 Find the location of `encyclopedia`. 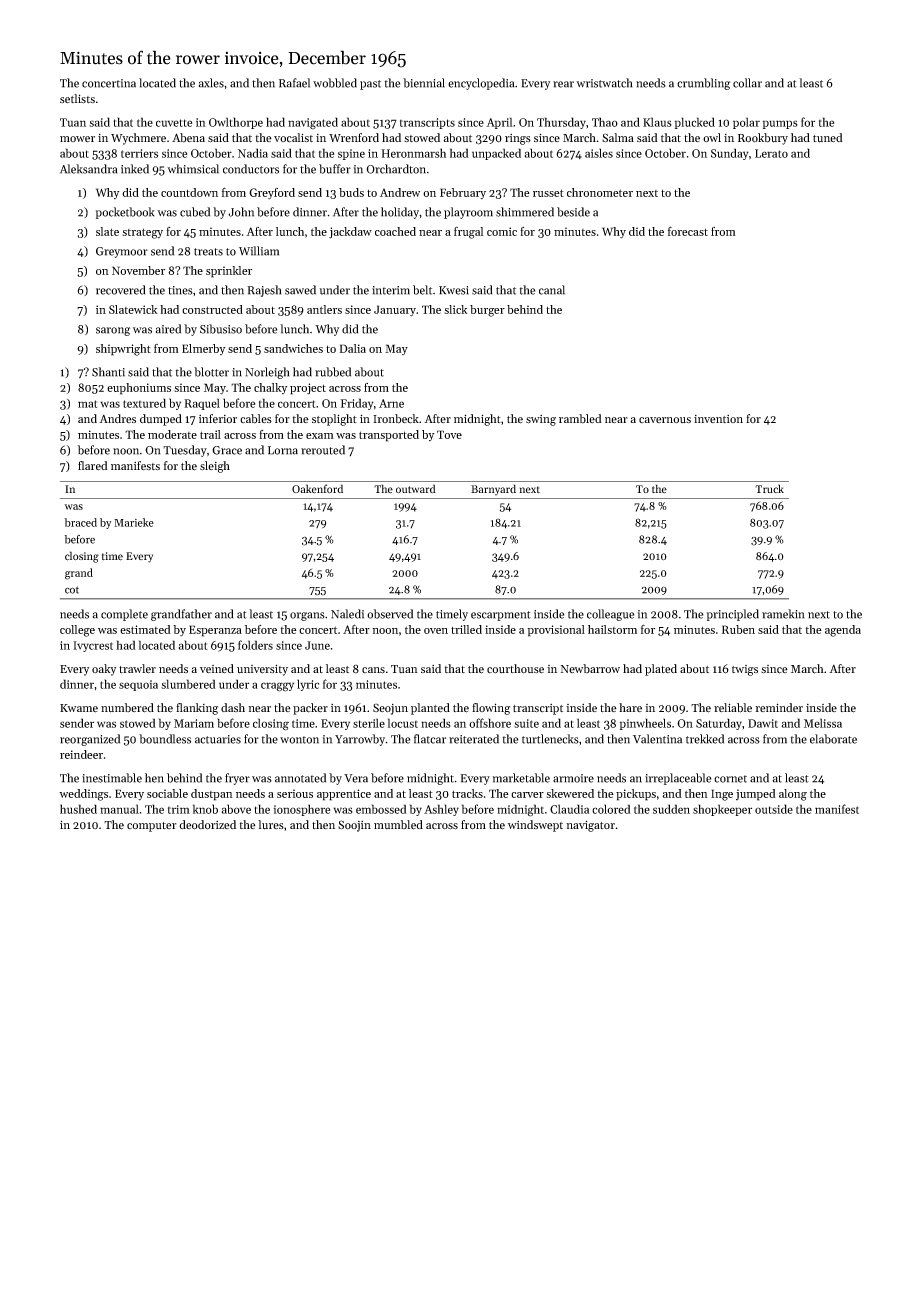

encyclopedia is located at coordinates (481, 84).
